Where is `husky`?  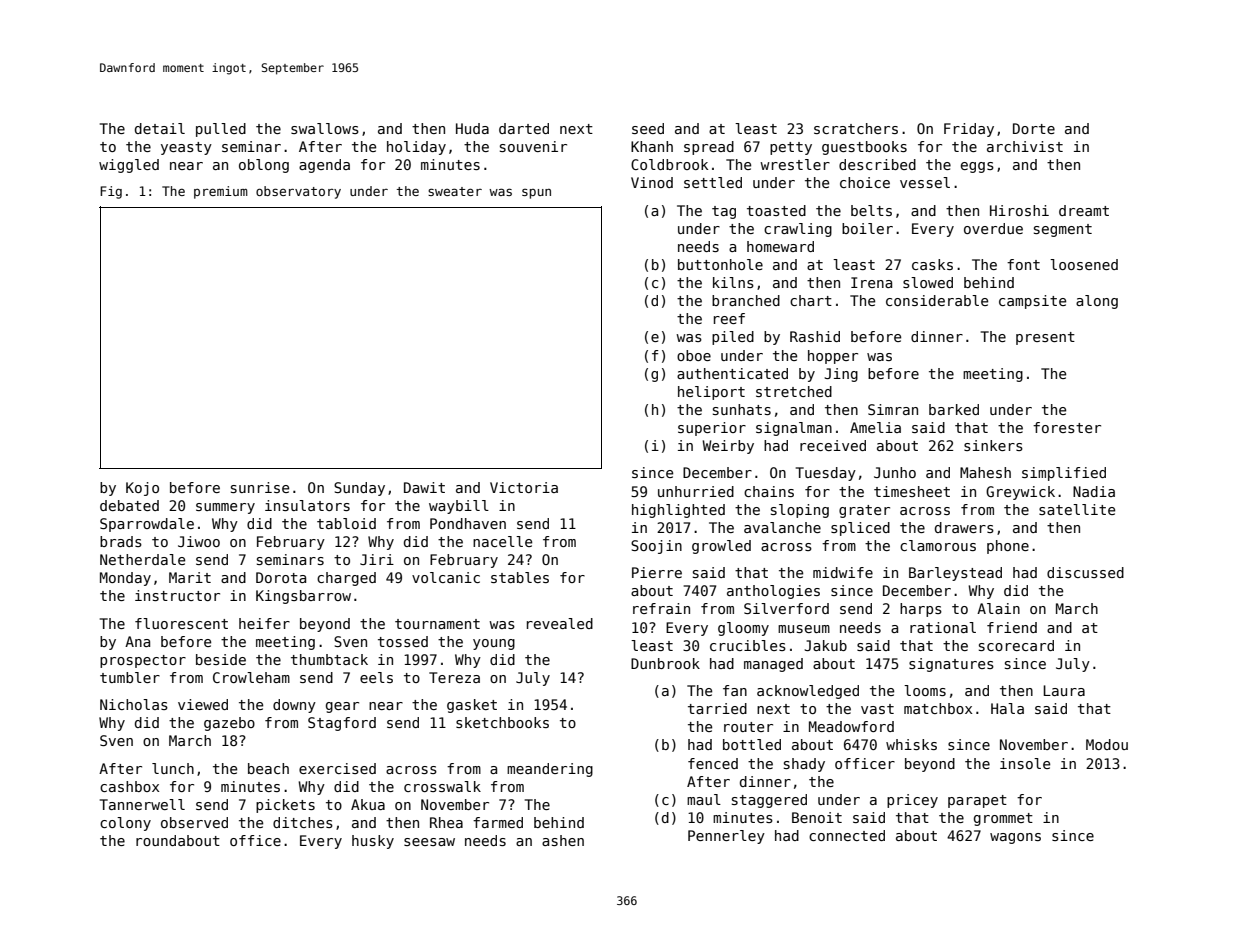
husky is located at coordinates (373, 842).
